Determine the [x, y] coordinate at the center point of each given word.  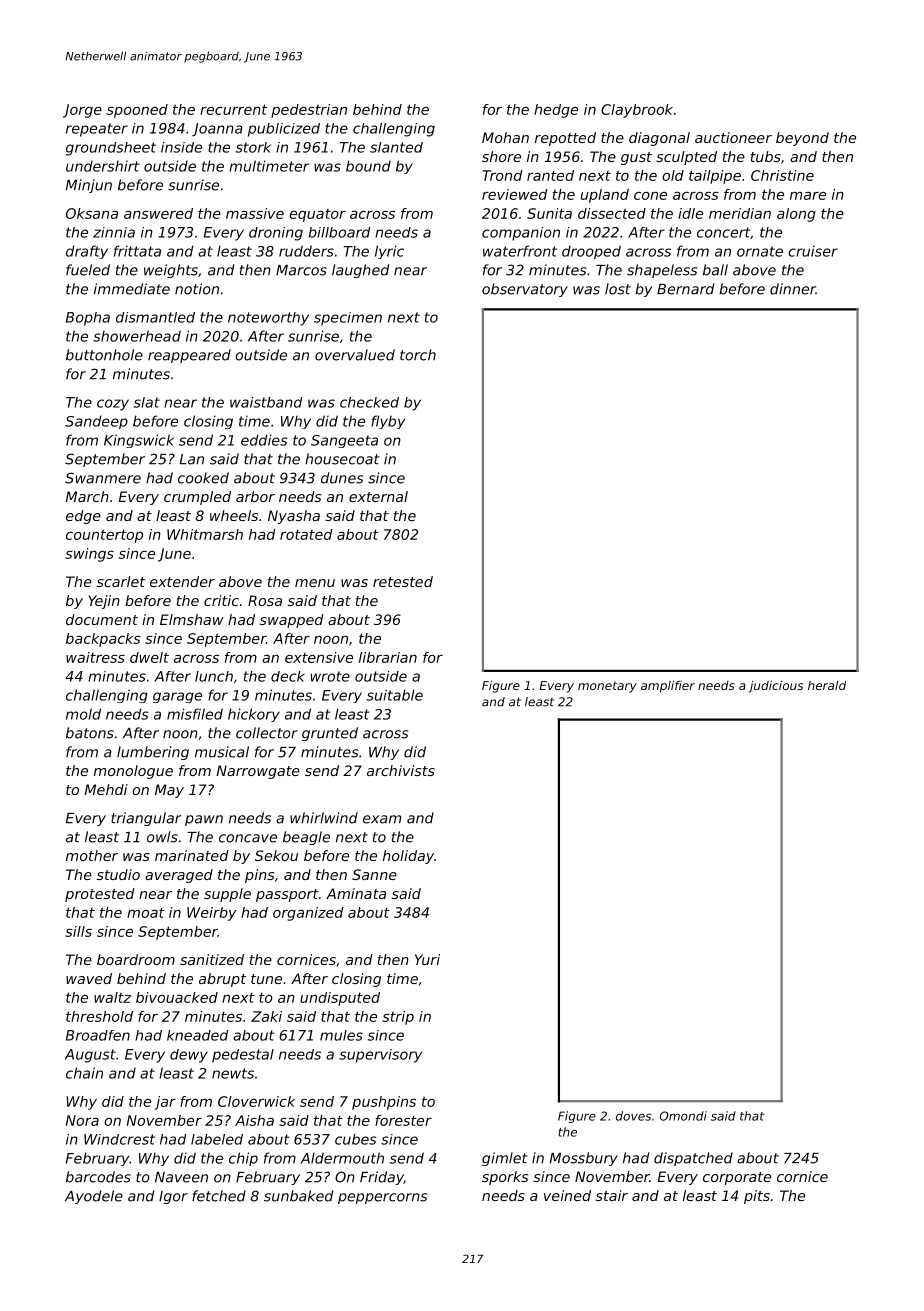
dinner [793, 289]
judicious [776, 687]
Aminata [356, 893]
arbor [255, 496]
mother [92, 855]
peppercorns [382, 1198]
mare [808, 196]
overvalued [355, 355]
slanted [396, 147]
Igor [173, 1197]
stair [612, 1195]
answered [158, 213]
